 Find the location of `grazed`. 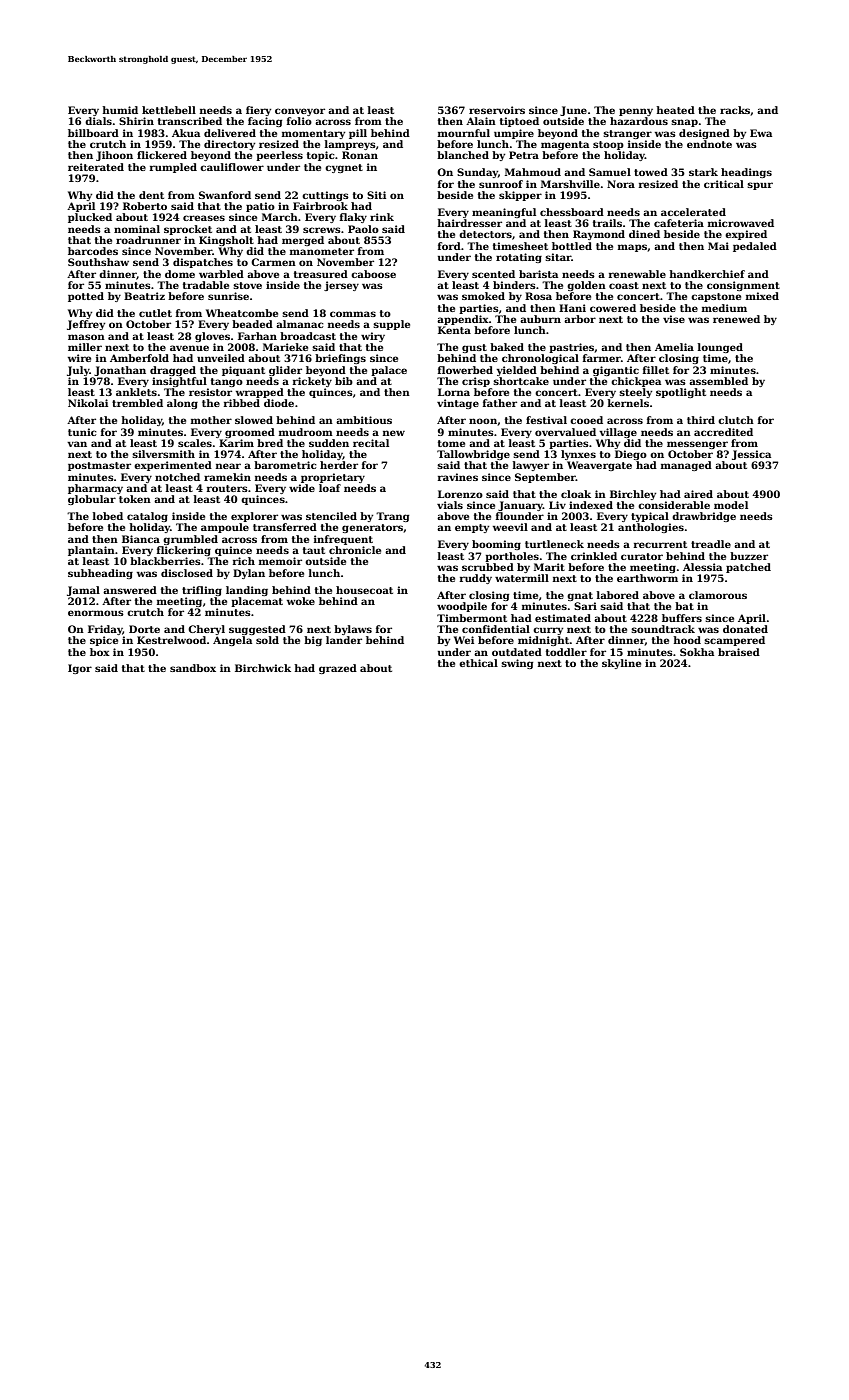

grazed is located at coordinates (338, 669).
